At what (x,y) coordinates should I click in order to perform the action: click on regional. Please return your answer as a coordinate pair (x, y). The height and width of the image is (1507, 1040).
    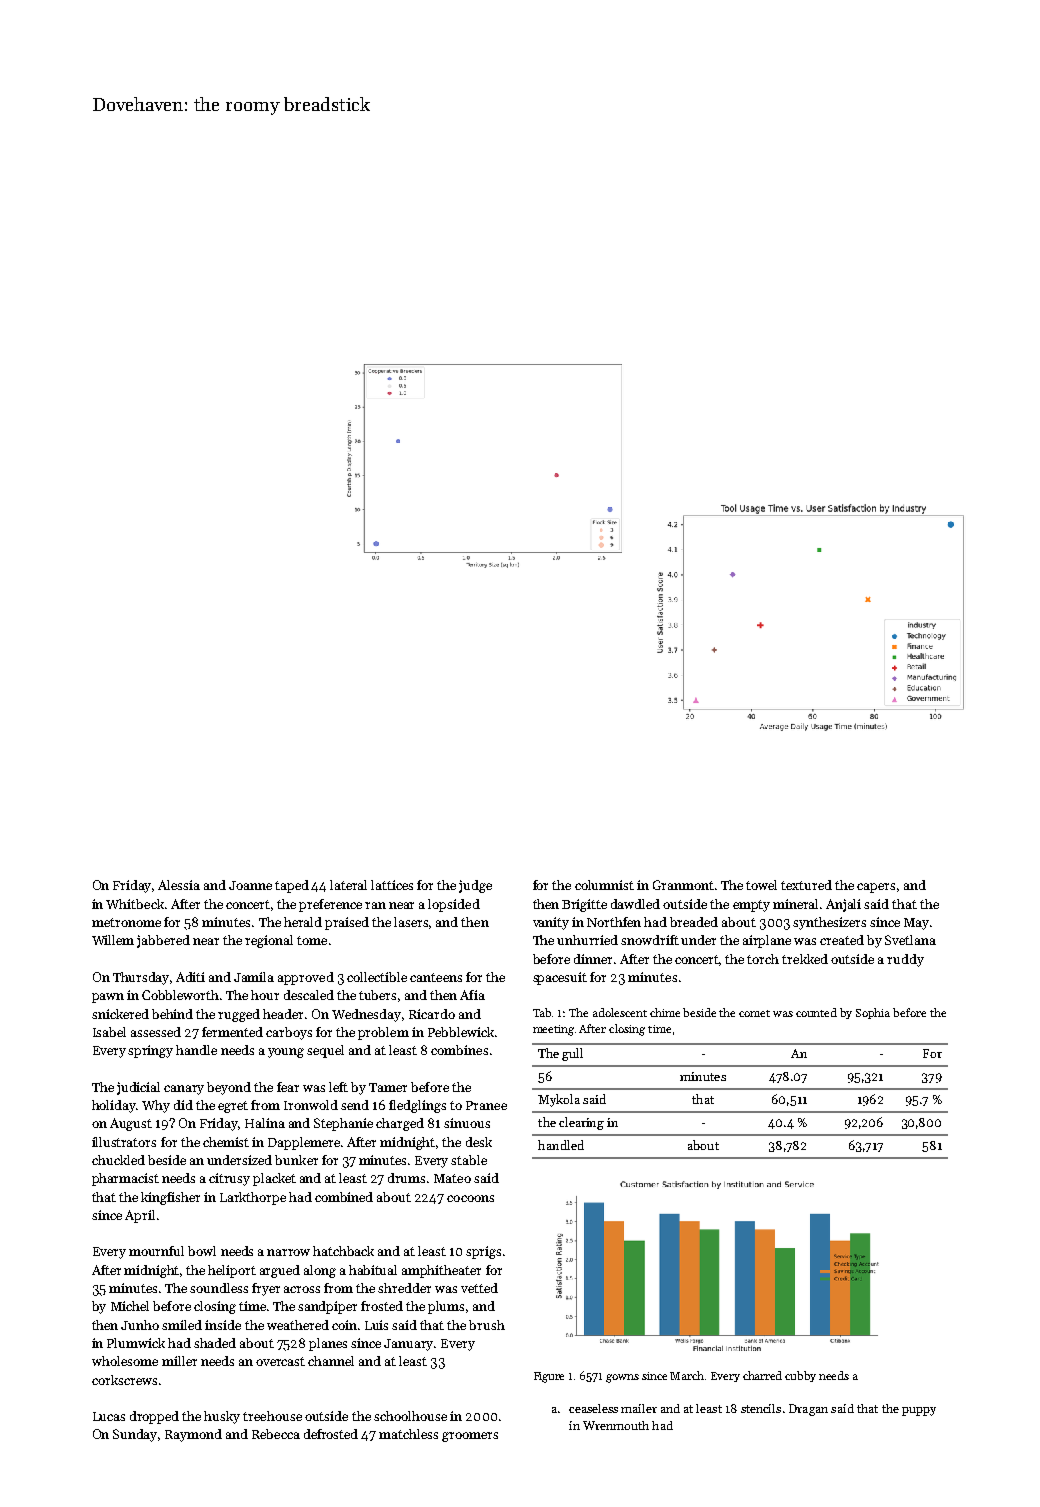
    Looking at the image, I should click on (269, 941).
